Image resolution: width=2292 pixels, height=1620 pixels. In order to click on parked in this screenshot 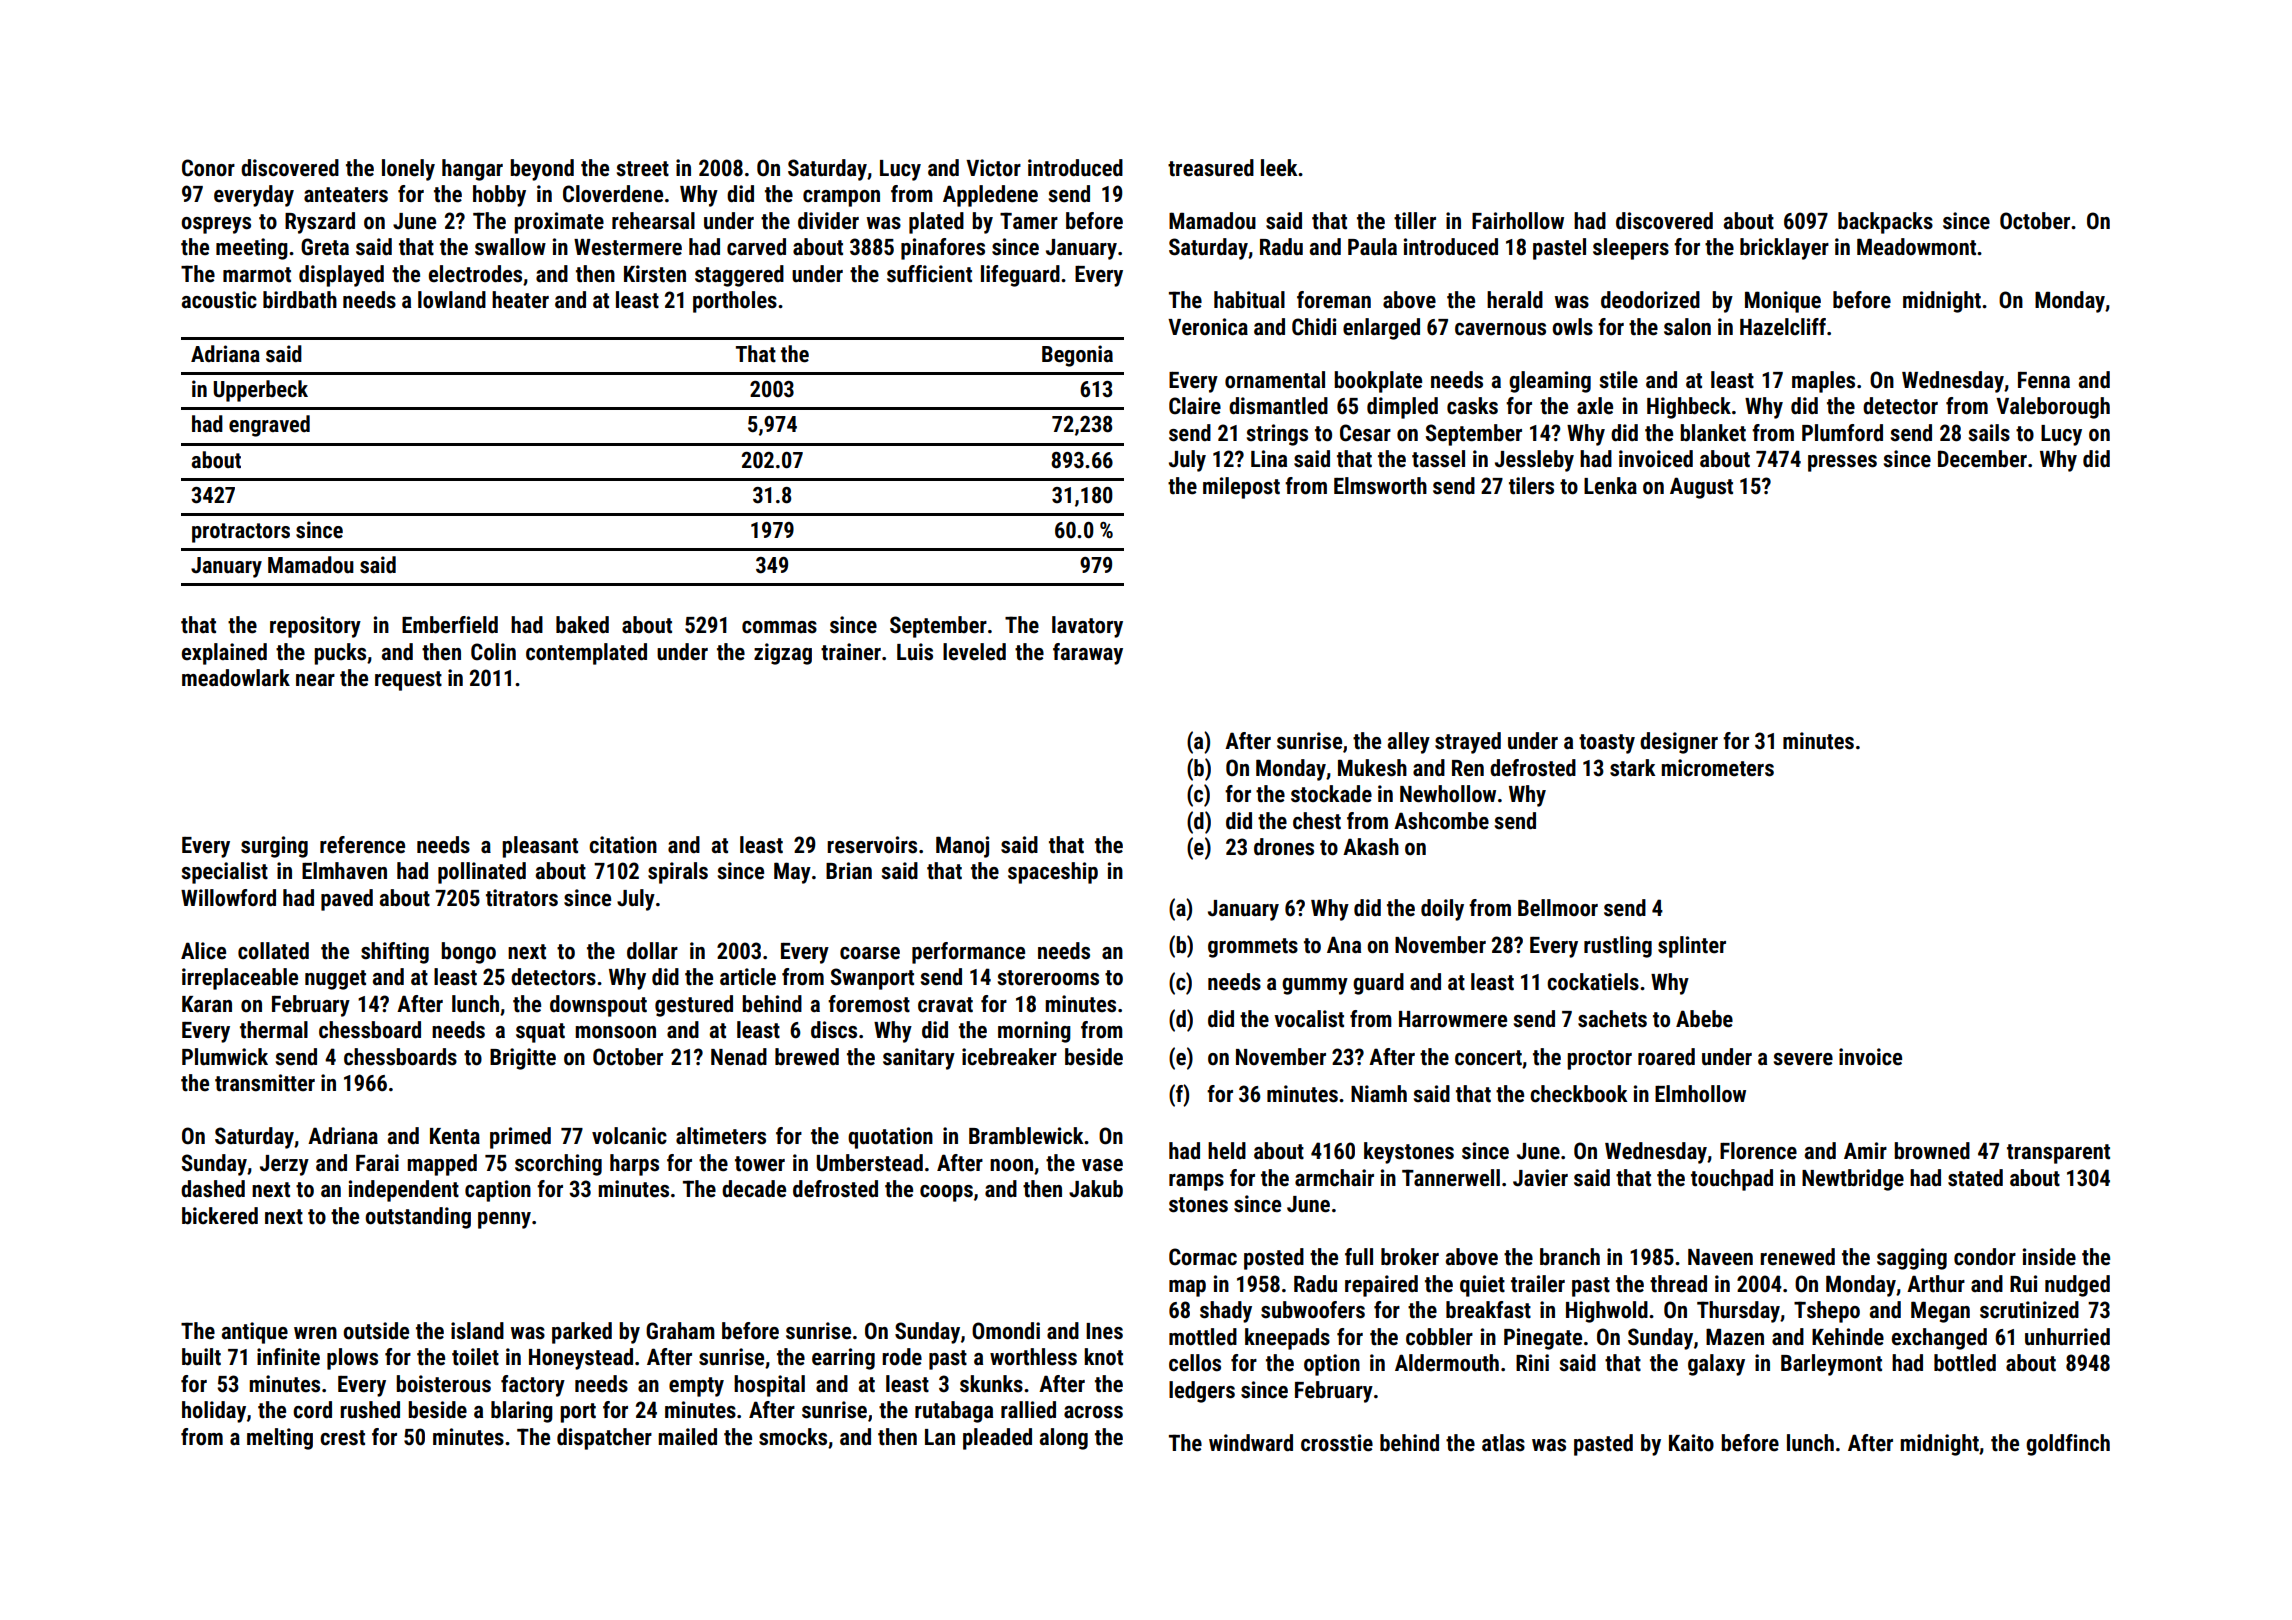, I will do `click(582, 1333)`.
